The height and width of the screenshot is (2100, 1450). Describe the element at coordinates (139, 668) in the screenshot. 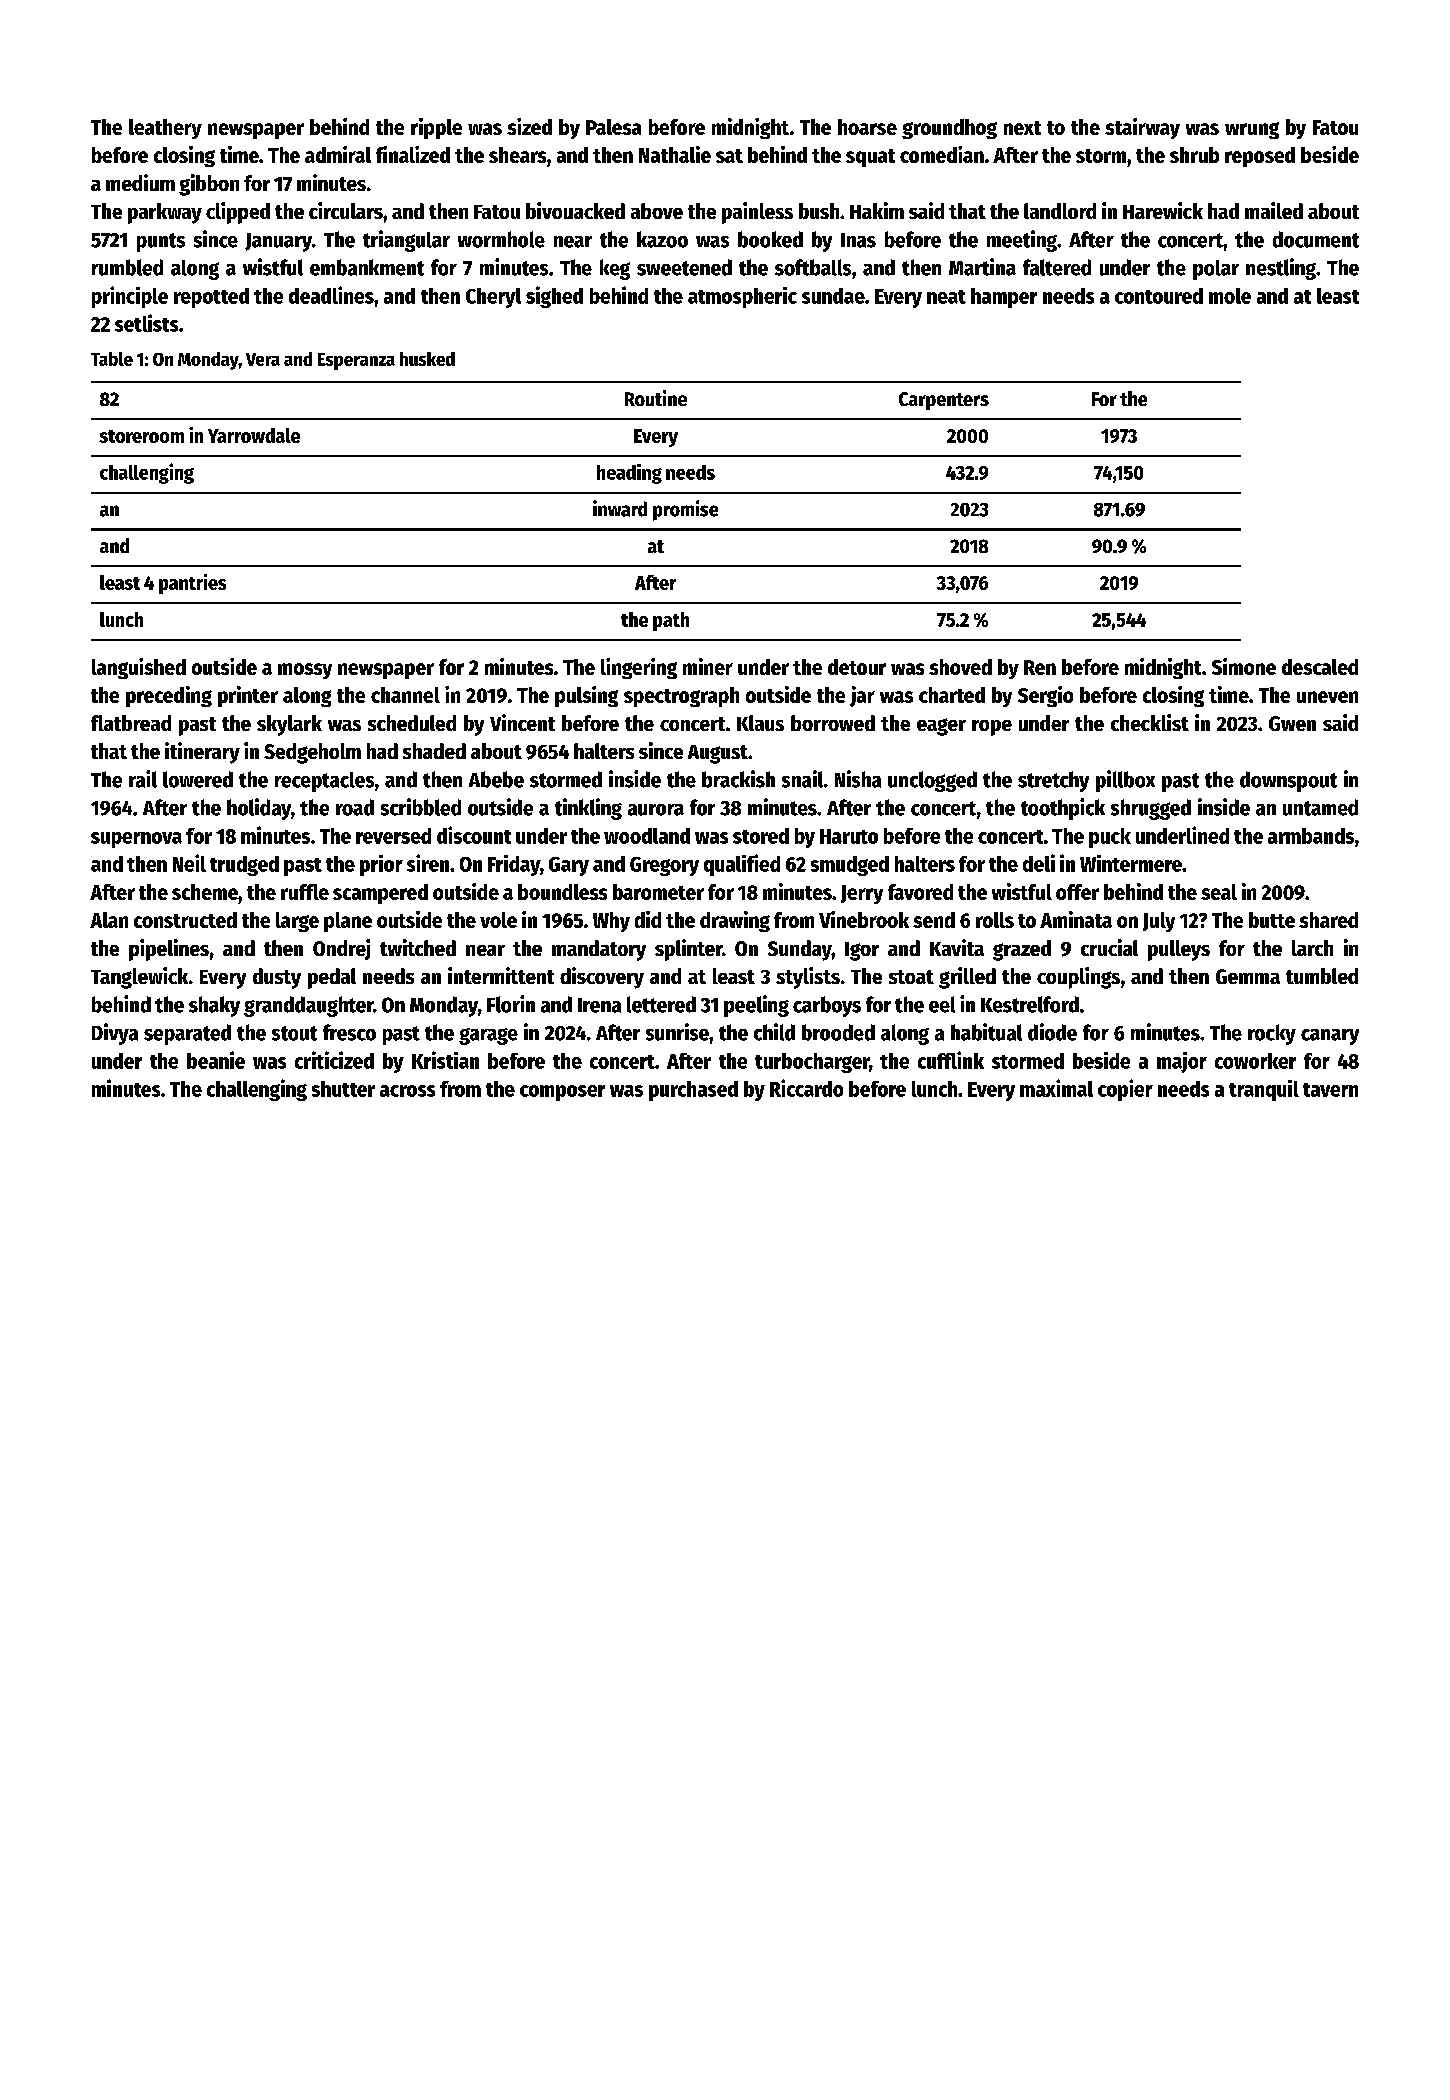

I see `languished` at that location.
